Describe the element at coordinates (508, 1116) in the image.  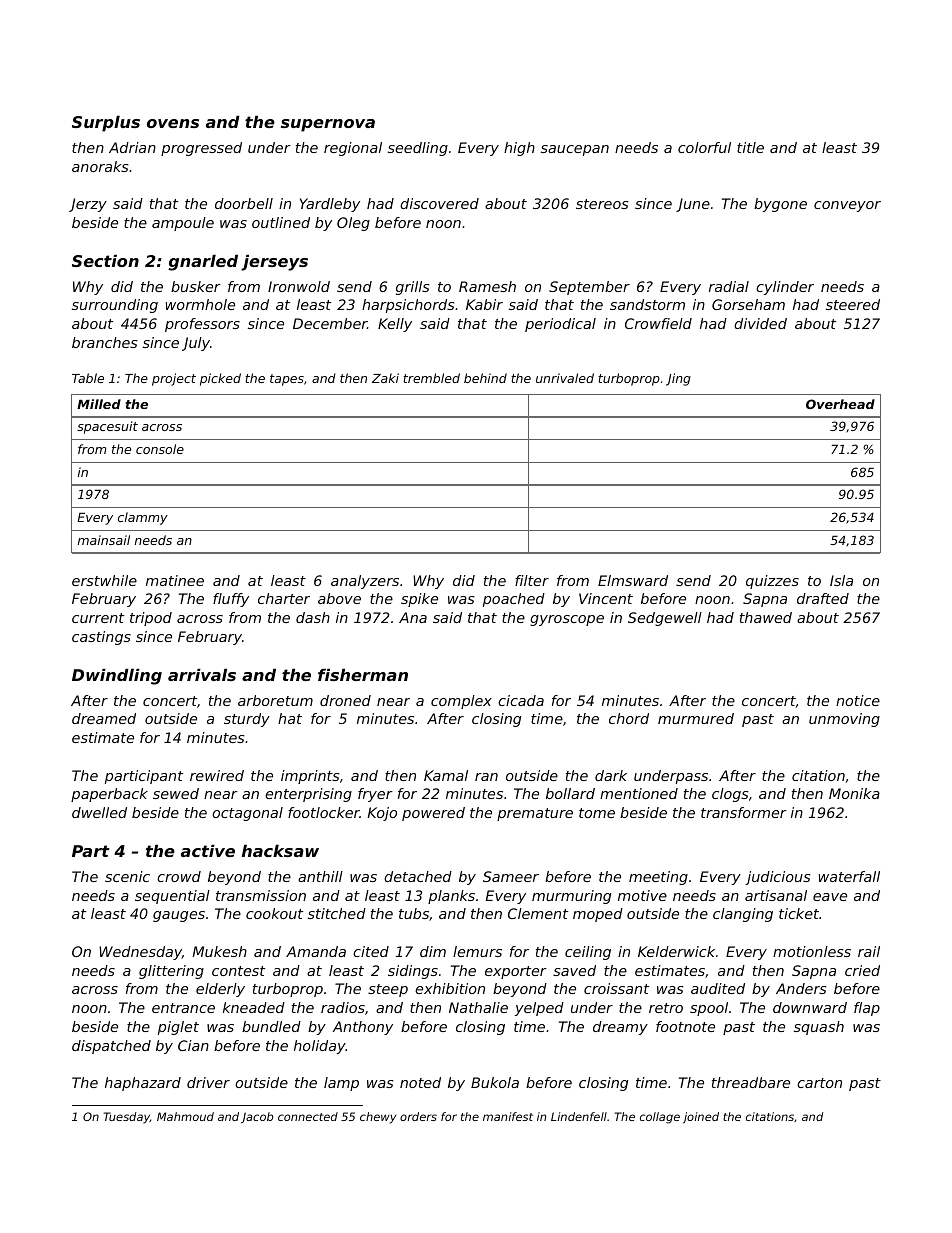
I see `manifest` at that location.
